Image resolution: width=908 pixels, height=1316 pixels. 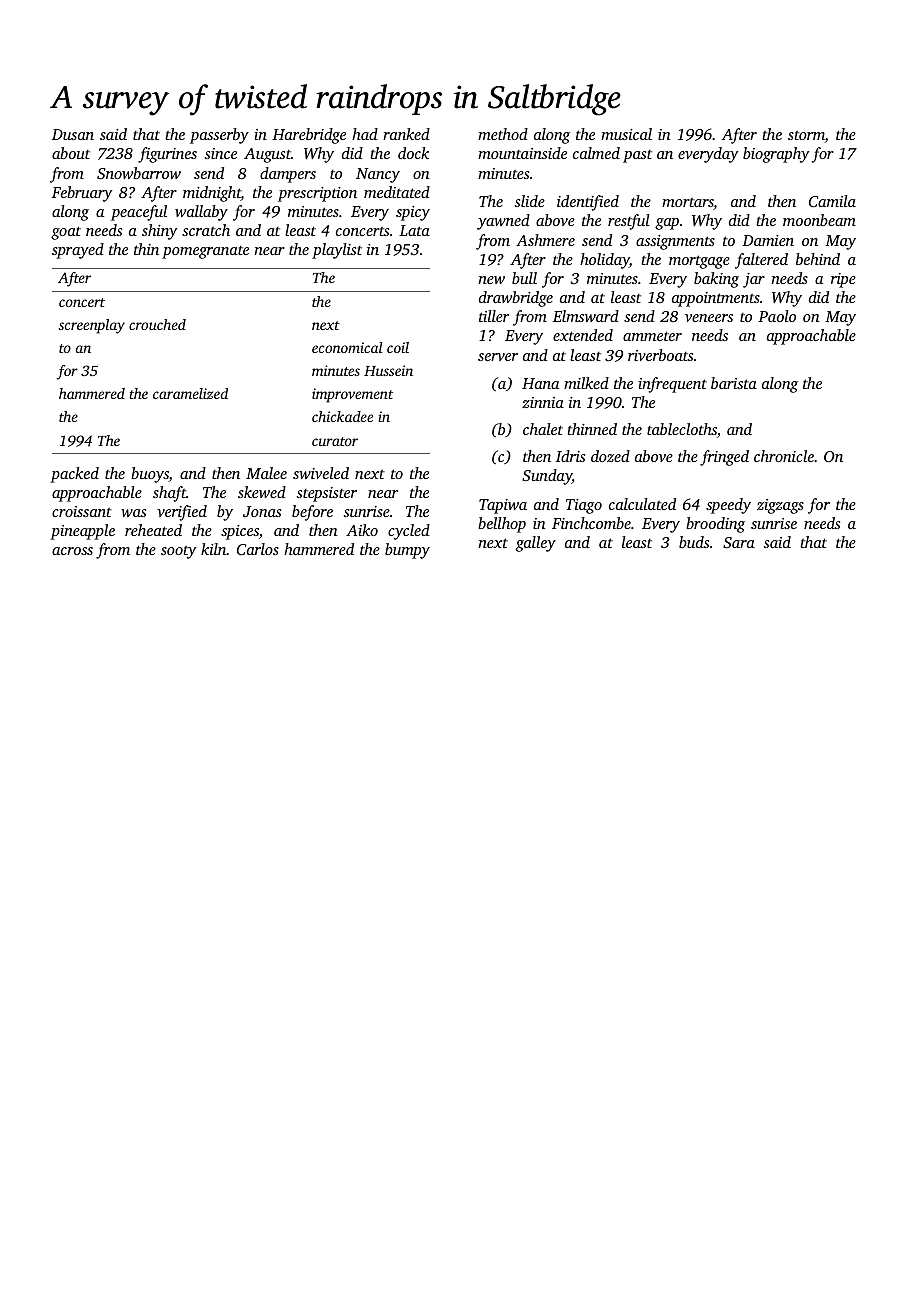 What do you see at coordinates (71, 153) in the screenshot?
I see `about` at bounding box center [71, 153].
